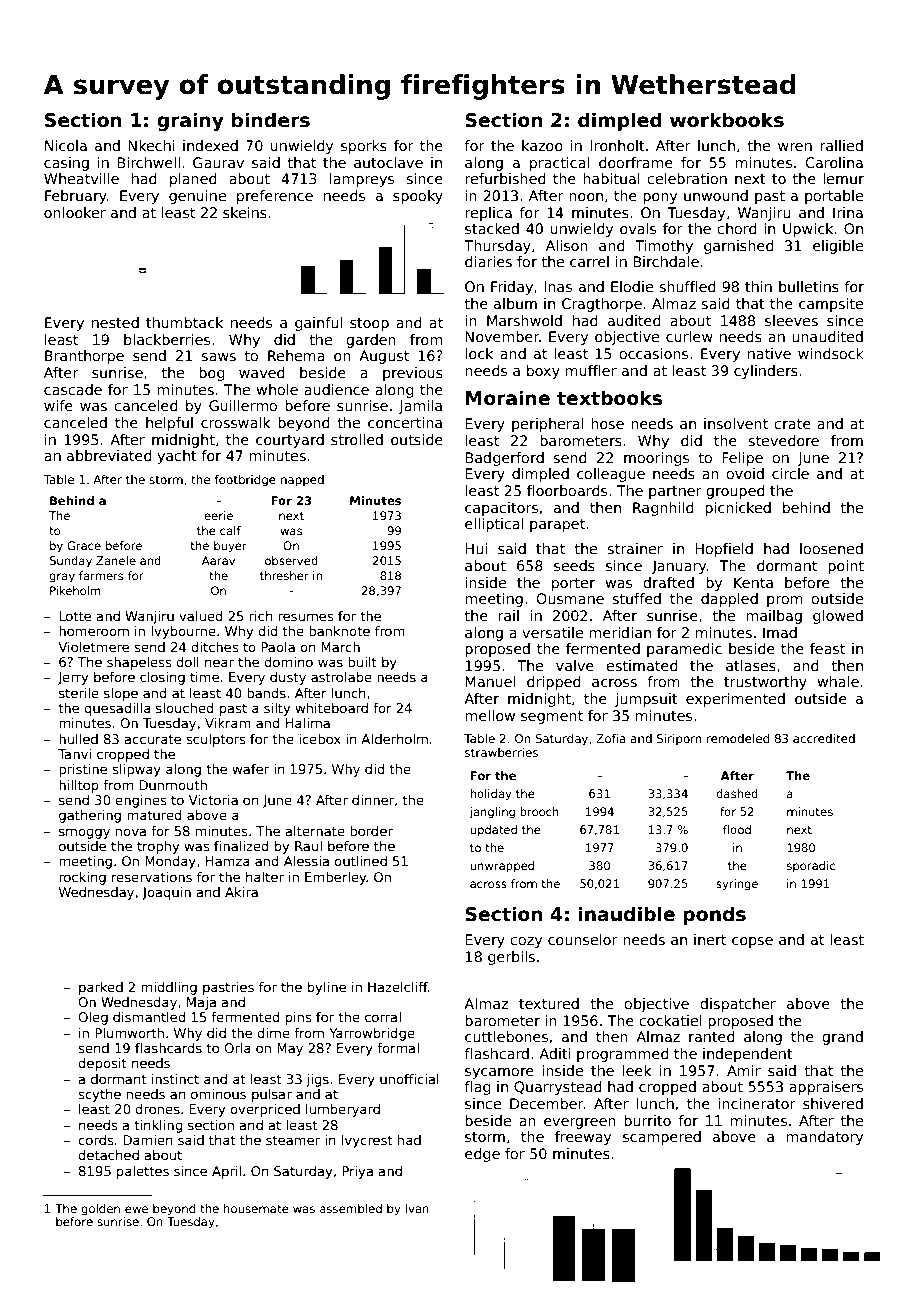 The width and height of the page is (908, 1316). Describe the element at coordinates (95, 1140) in the page. I see `cords` at that location.
